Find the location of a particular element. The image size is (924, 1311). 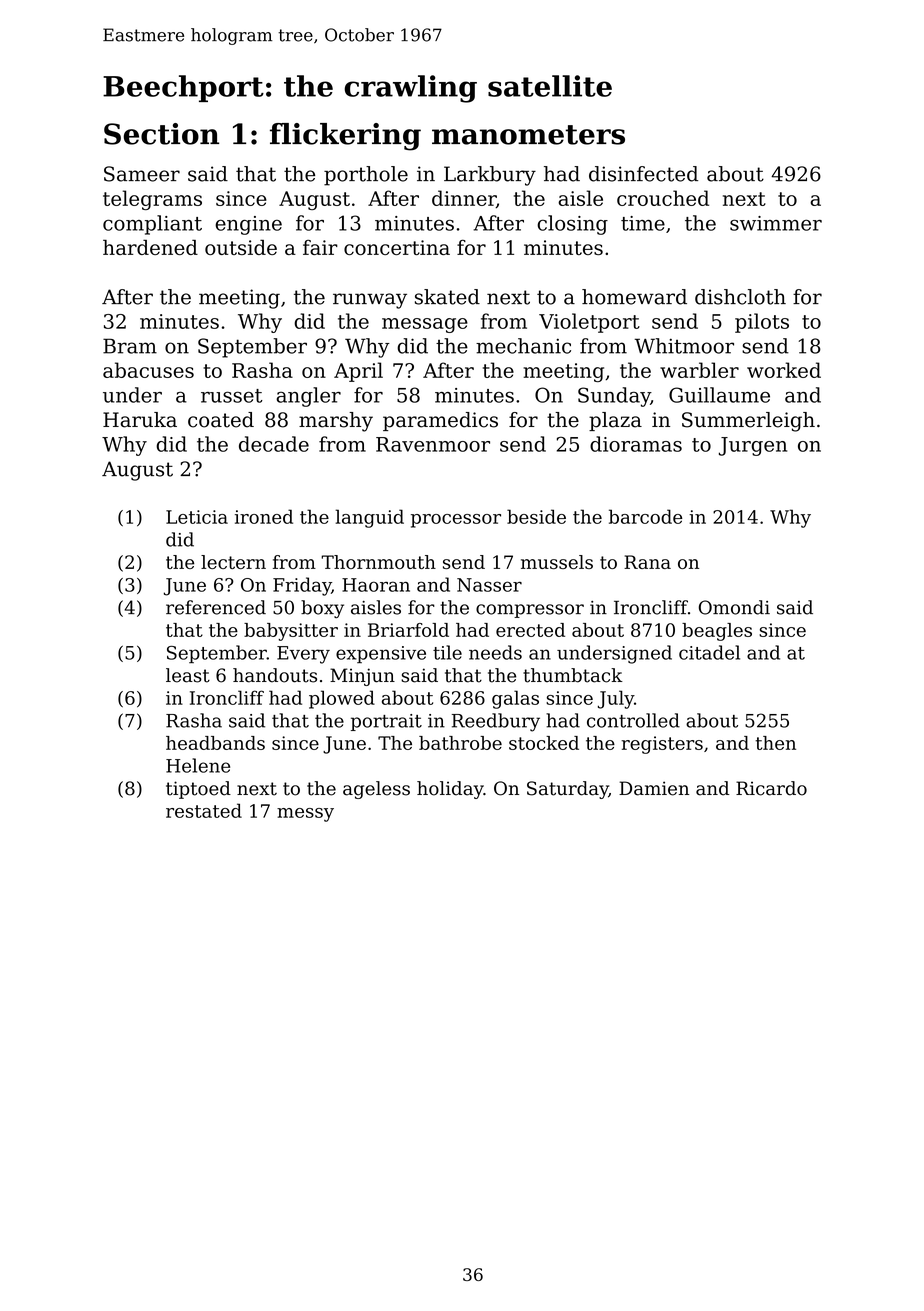

referenced is located at coordinates (216, 607).
